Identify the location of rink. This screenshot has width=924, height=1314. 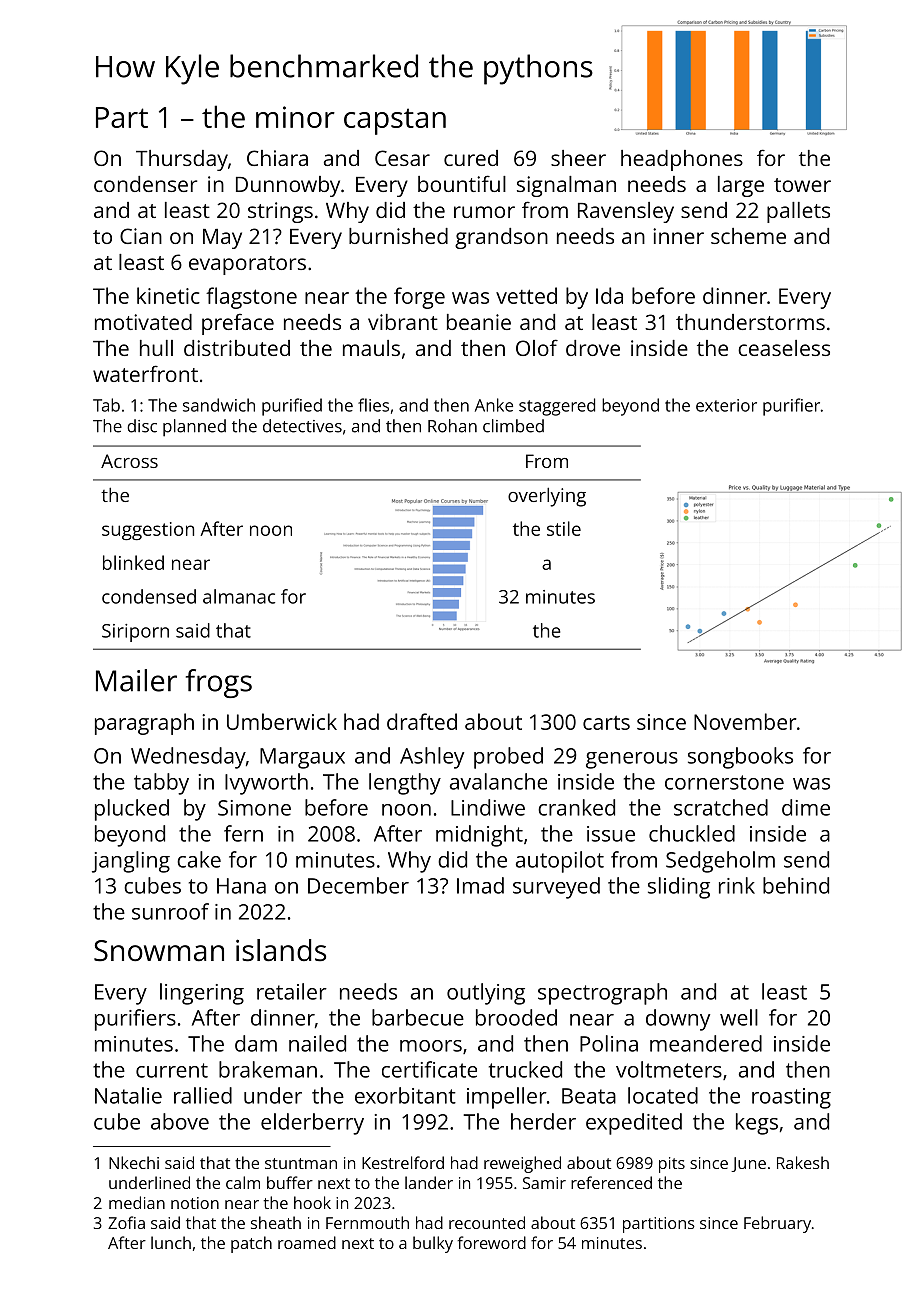
(737, 885).
